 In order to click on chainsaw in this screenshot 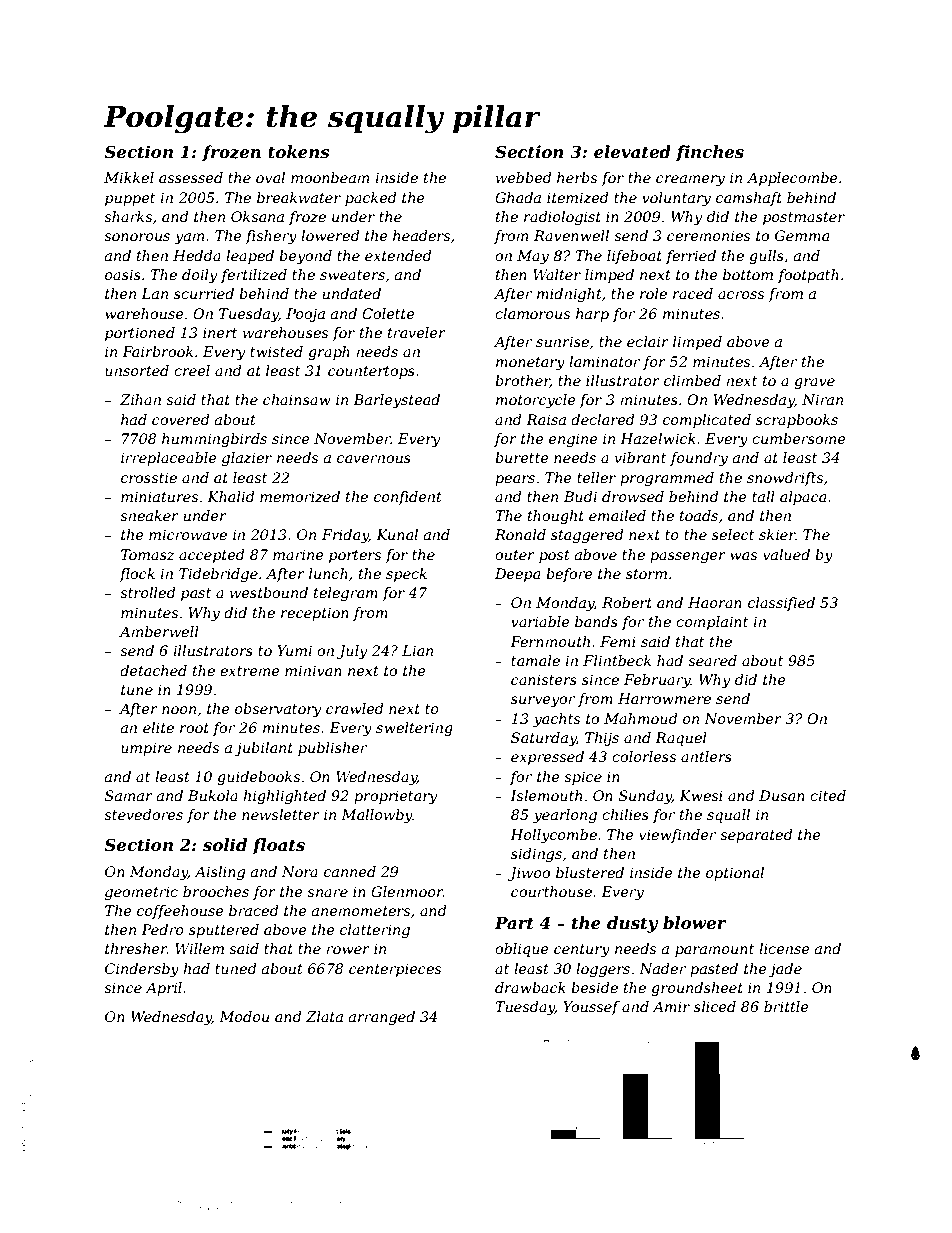, I will do `click(297, 399)`.
